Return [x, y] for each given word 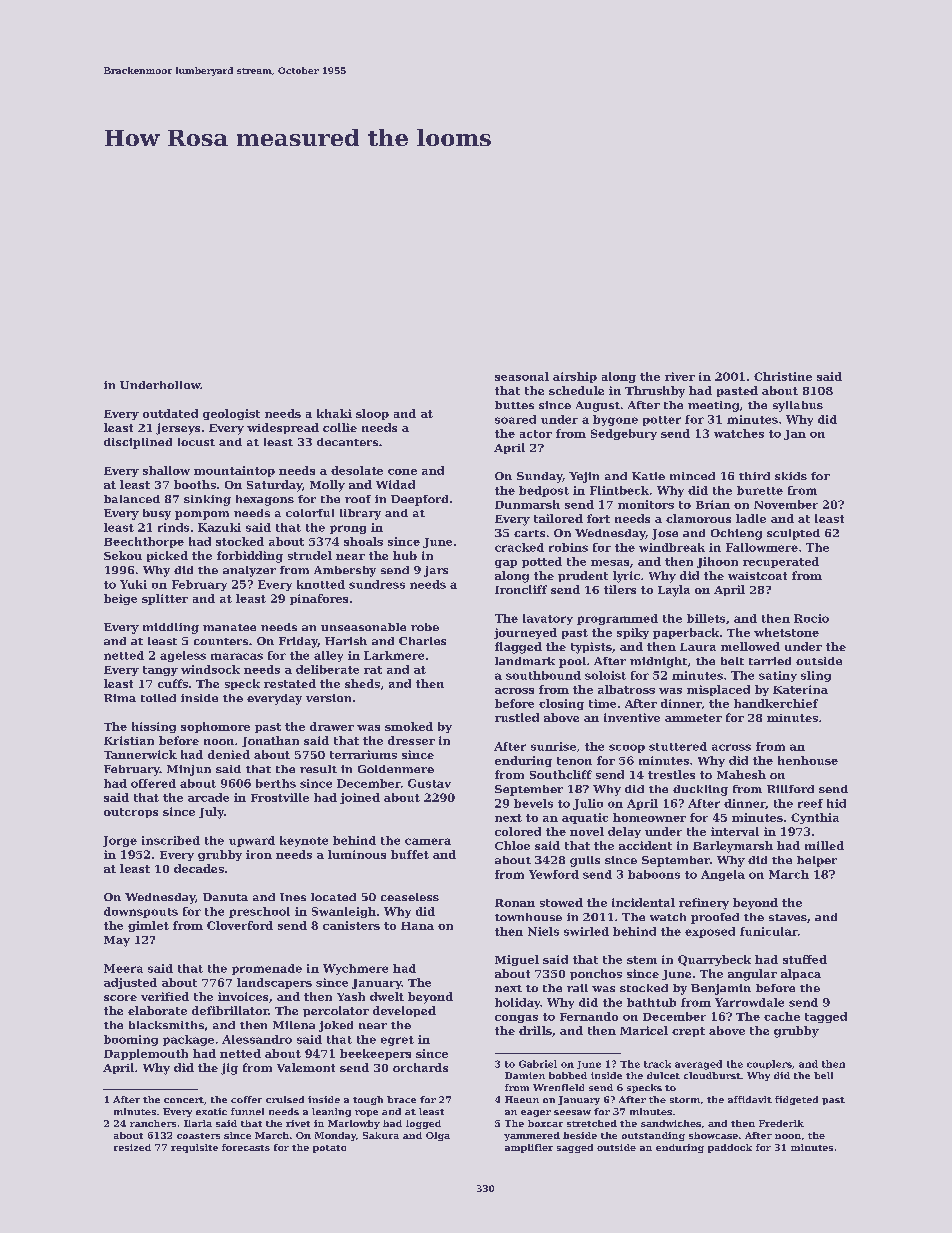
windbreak [672, 547]
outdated [170, 413]
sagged [575, 1148]
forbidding [250, 557]
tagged [826, 1017]
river [680, 376]
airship [575, 377]
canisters [351, 925]
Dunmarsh [527, 504]
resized [132, 1147]
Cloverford [240, 925]
